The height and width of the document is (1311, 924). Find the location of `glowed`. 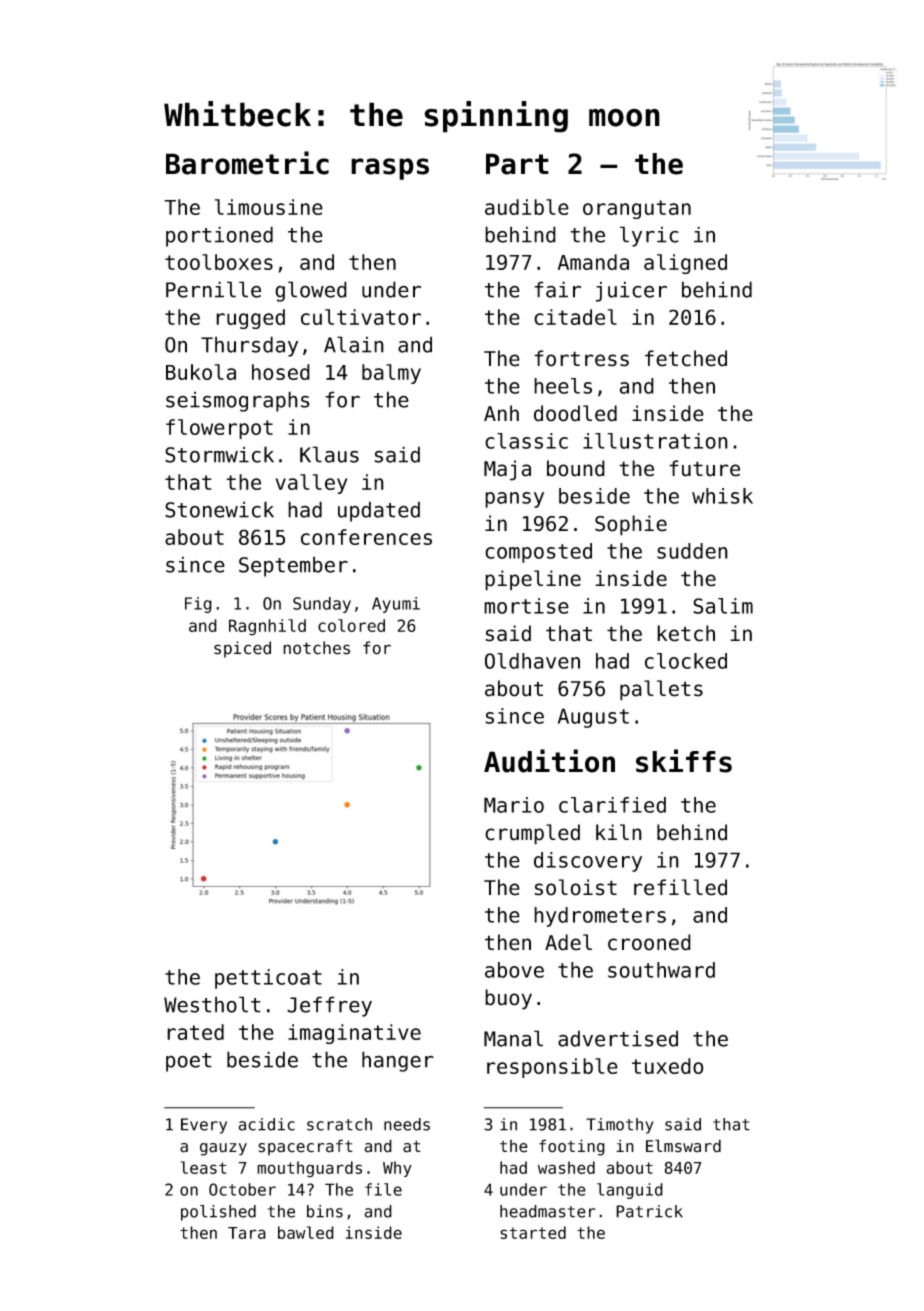

glowed is located at coordinates (311, 291).
